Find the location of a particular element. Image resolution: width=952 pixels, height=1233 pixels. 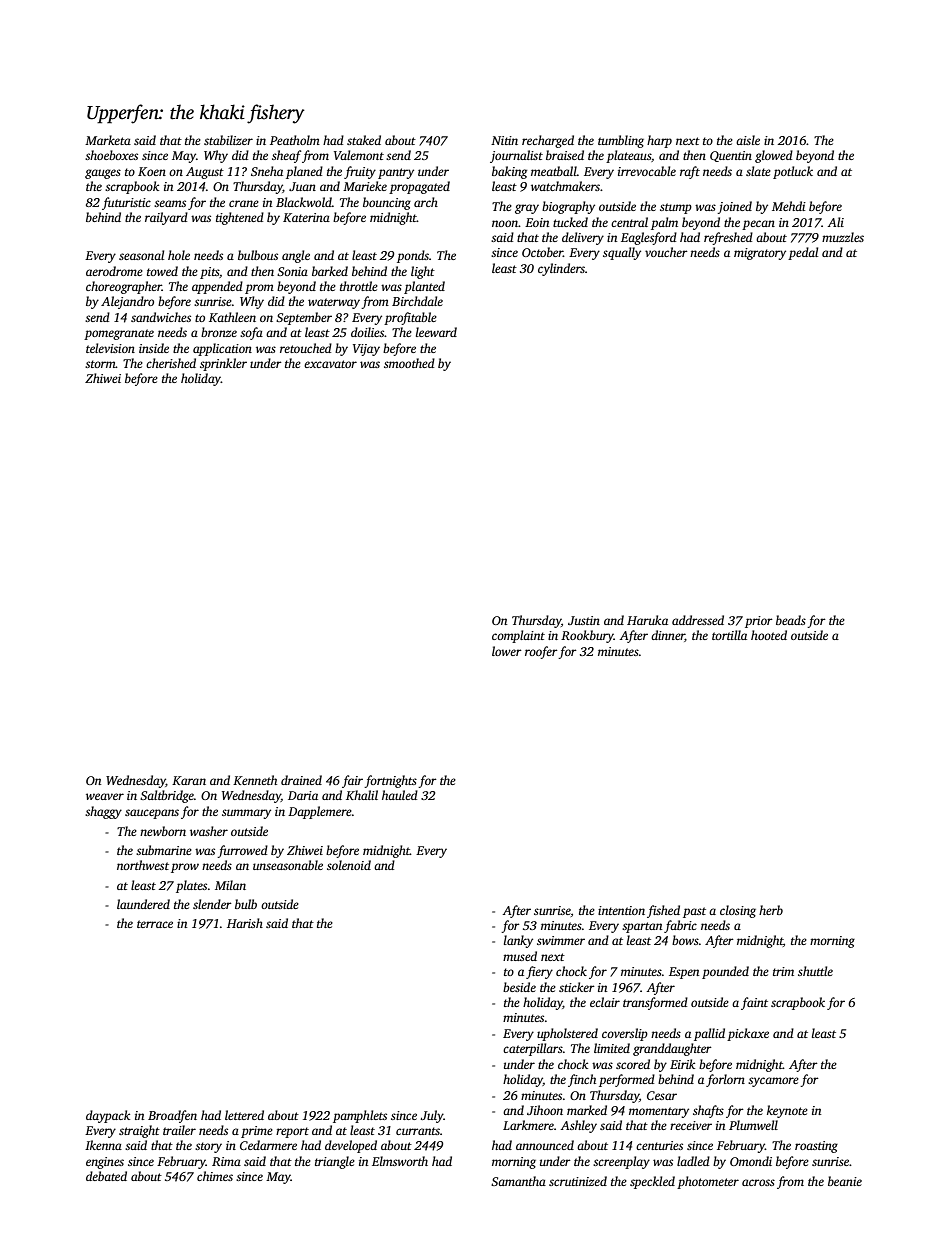

pantry is located at coordinates (396, 173).
